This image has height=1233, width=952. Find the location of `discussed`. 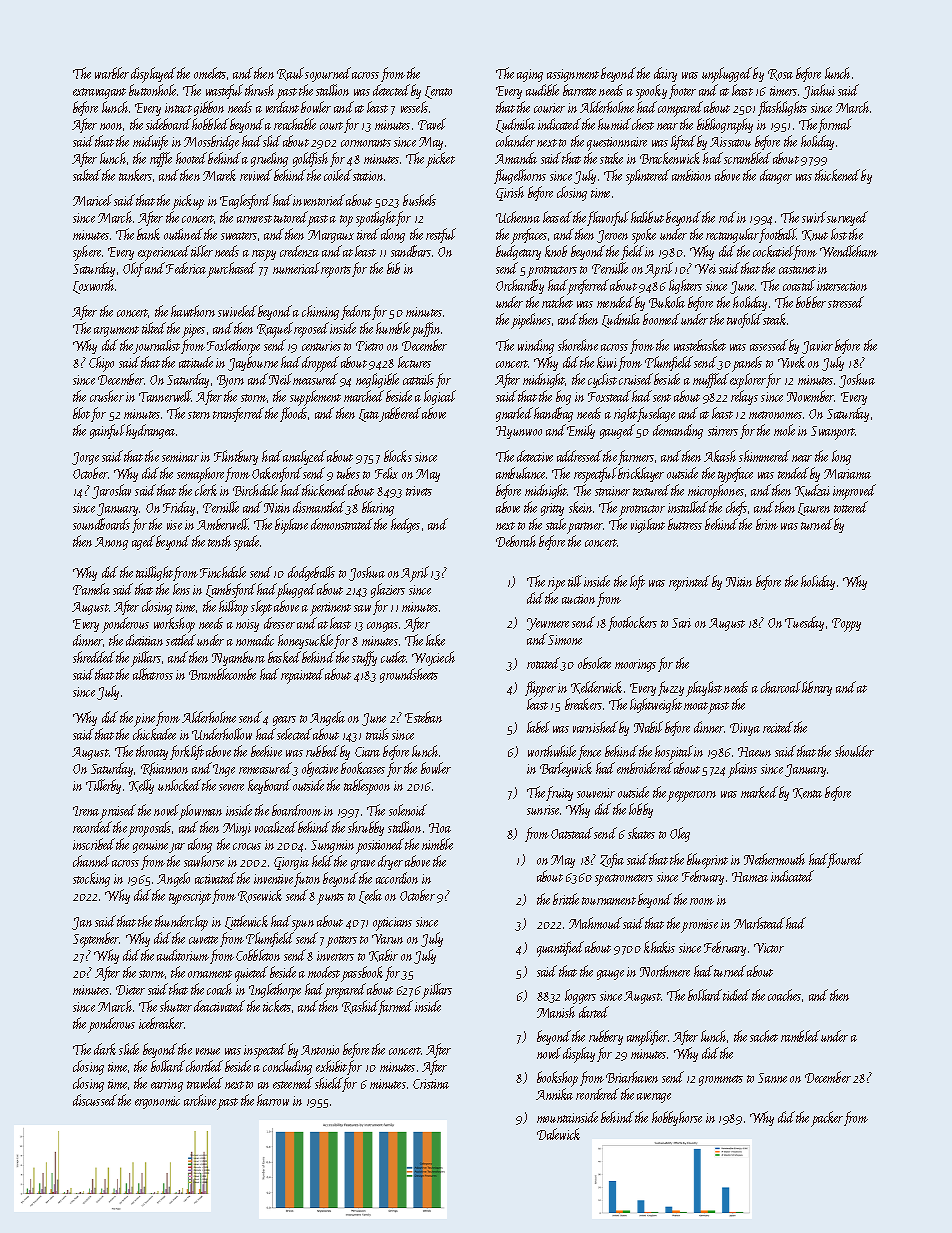

discussed is located at coordinates (95, 1100).
